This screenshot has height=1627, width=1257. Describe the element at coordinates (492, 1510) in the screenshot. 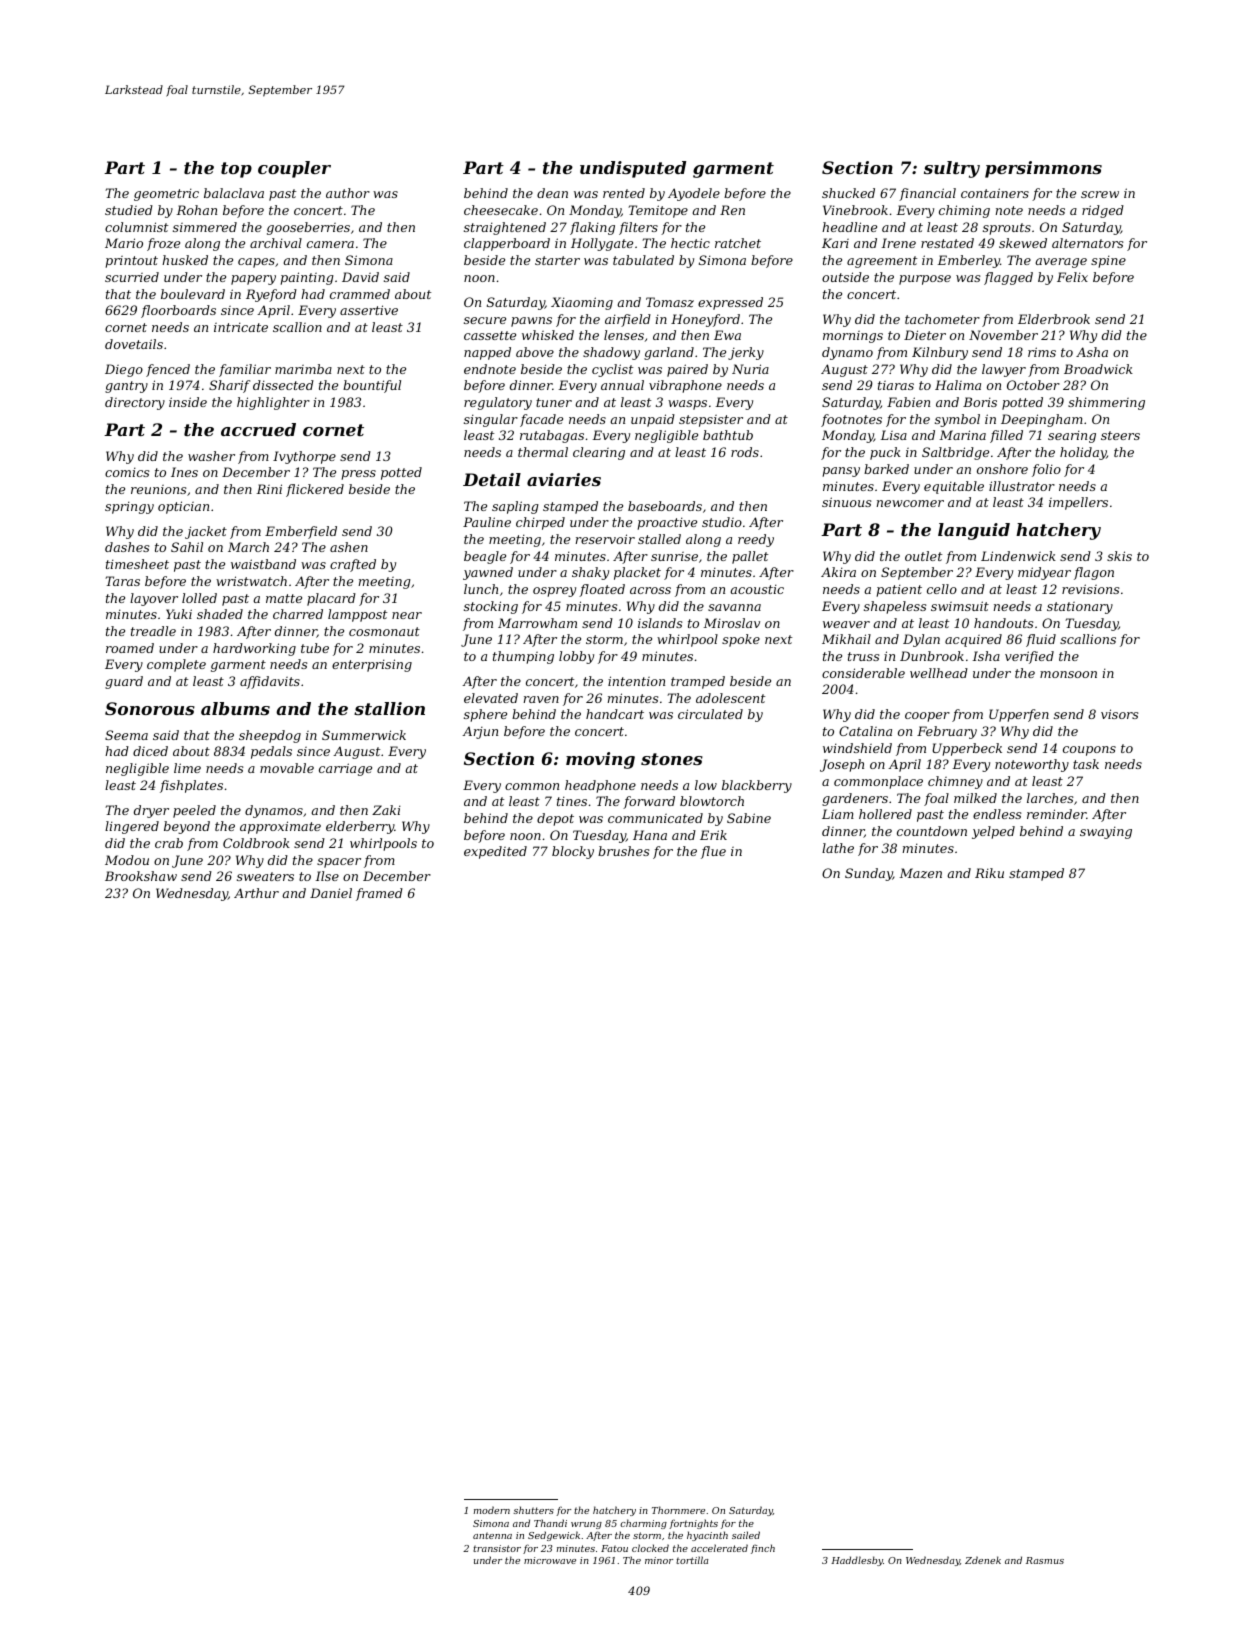

I see `modern` at that location.
